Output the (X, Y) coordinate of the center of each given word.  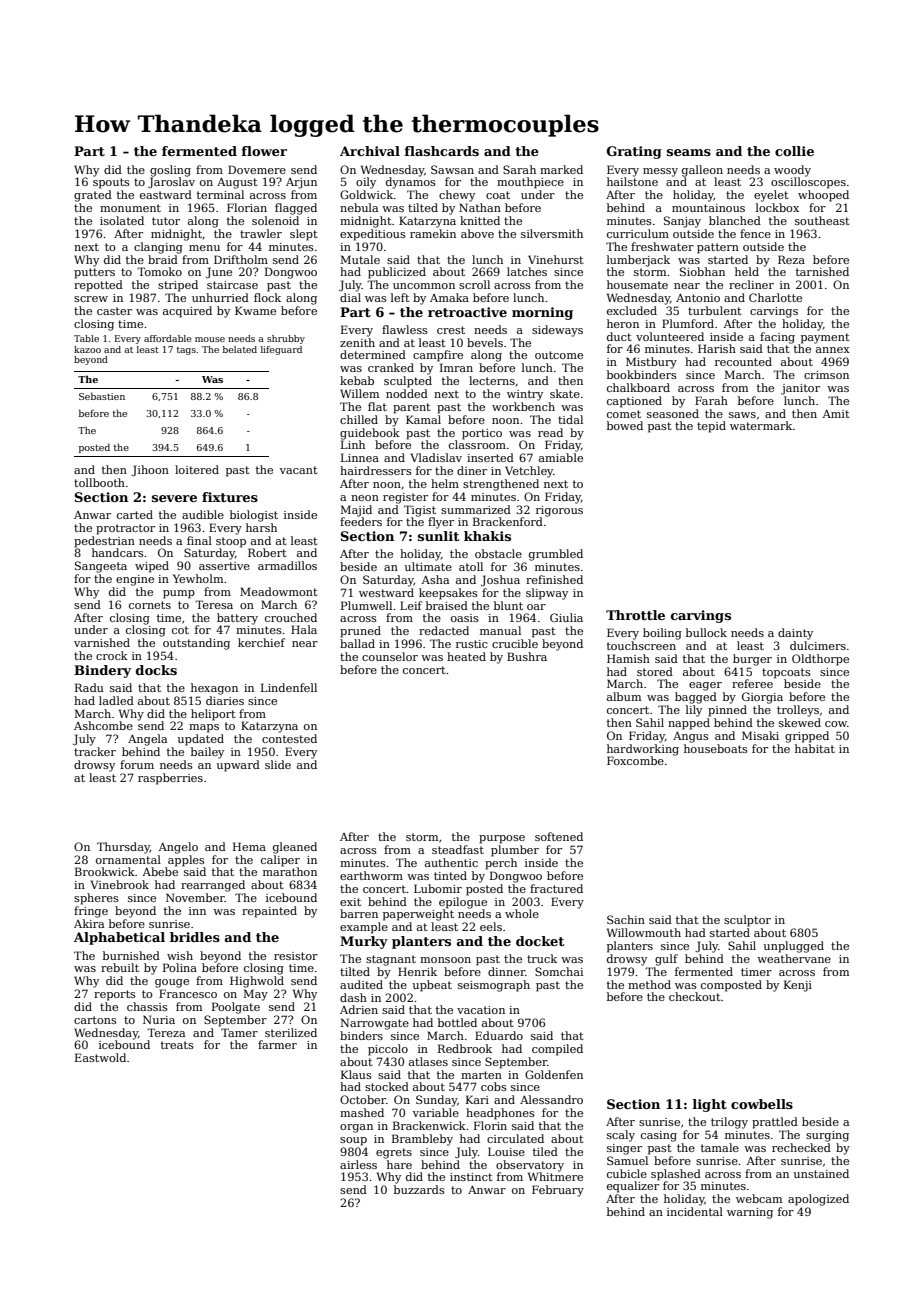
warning (750, 1213)
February (558, 1191)
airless (358, 1164)
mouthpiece (530, 183)
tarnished (822, 271)
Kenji (798, 986)
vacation (481, 1010)
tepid (711, 427)
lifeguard (281, 350)
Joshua (500, 581)
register (405, 498)
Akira (89, 923)
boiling (662, 634)
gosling (170, 171)
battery (237, 619)
